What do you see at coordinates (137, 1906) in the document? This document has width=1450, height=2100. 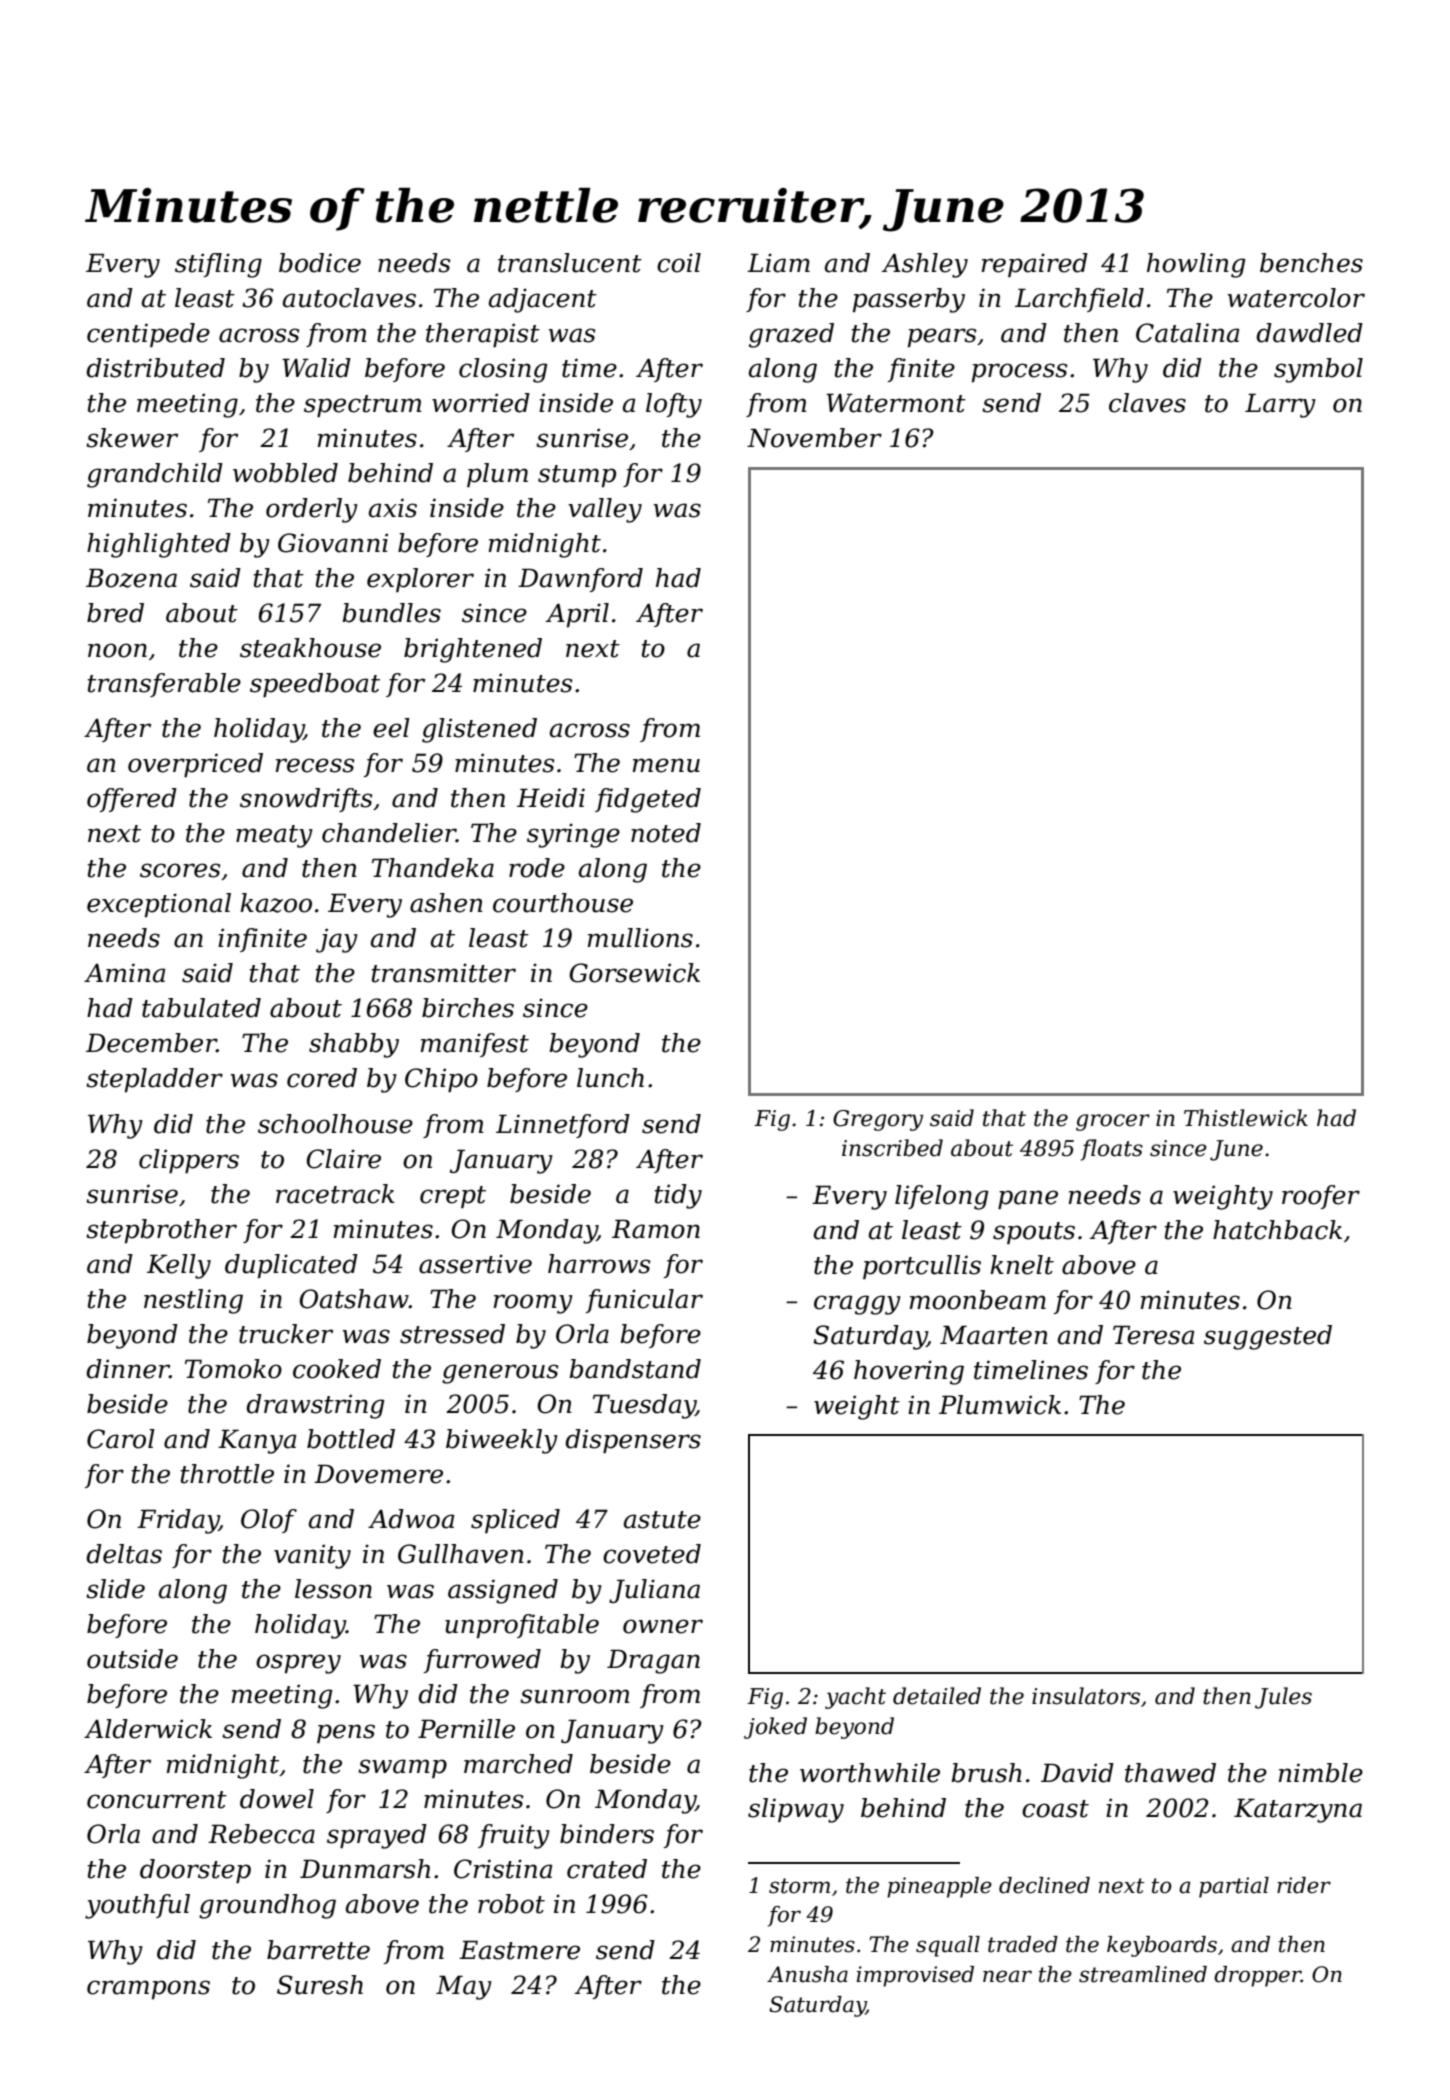 I see `youthful` at bounding box center [137, 1906].
